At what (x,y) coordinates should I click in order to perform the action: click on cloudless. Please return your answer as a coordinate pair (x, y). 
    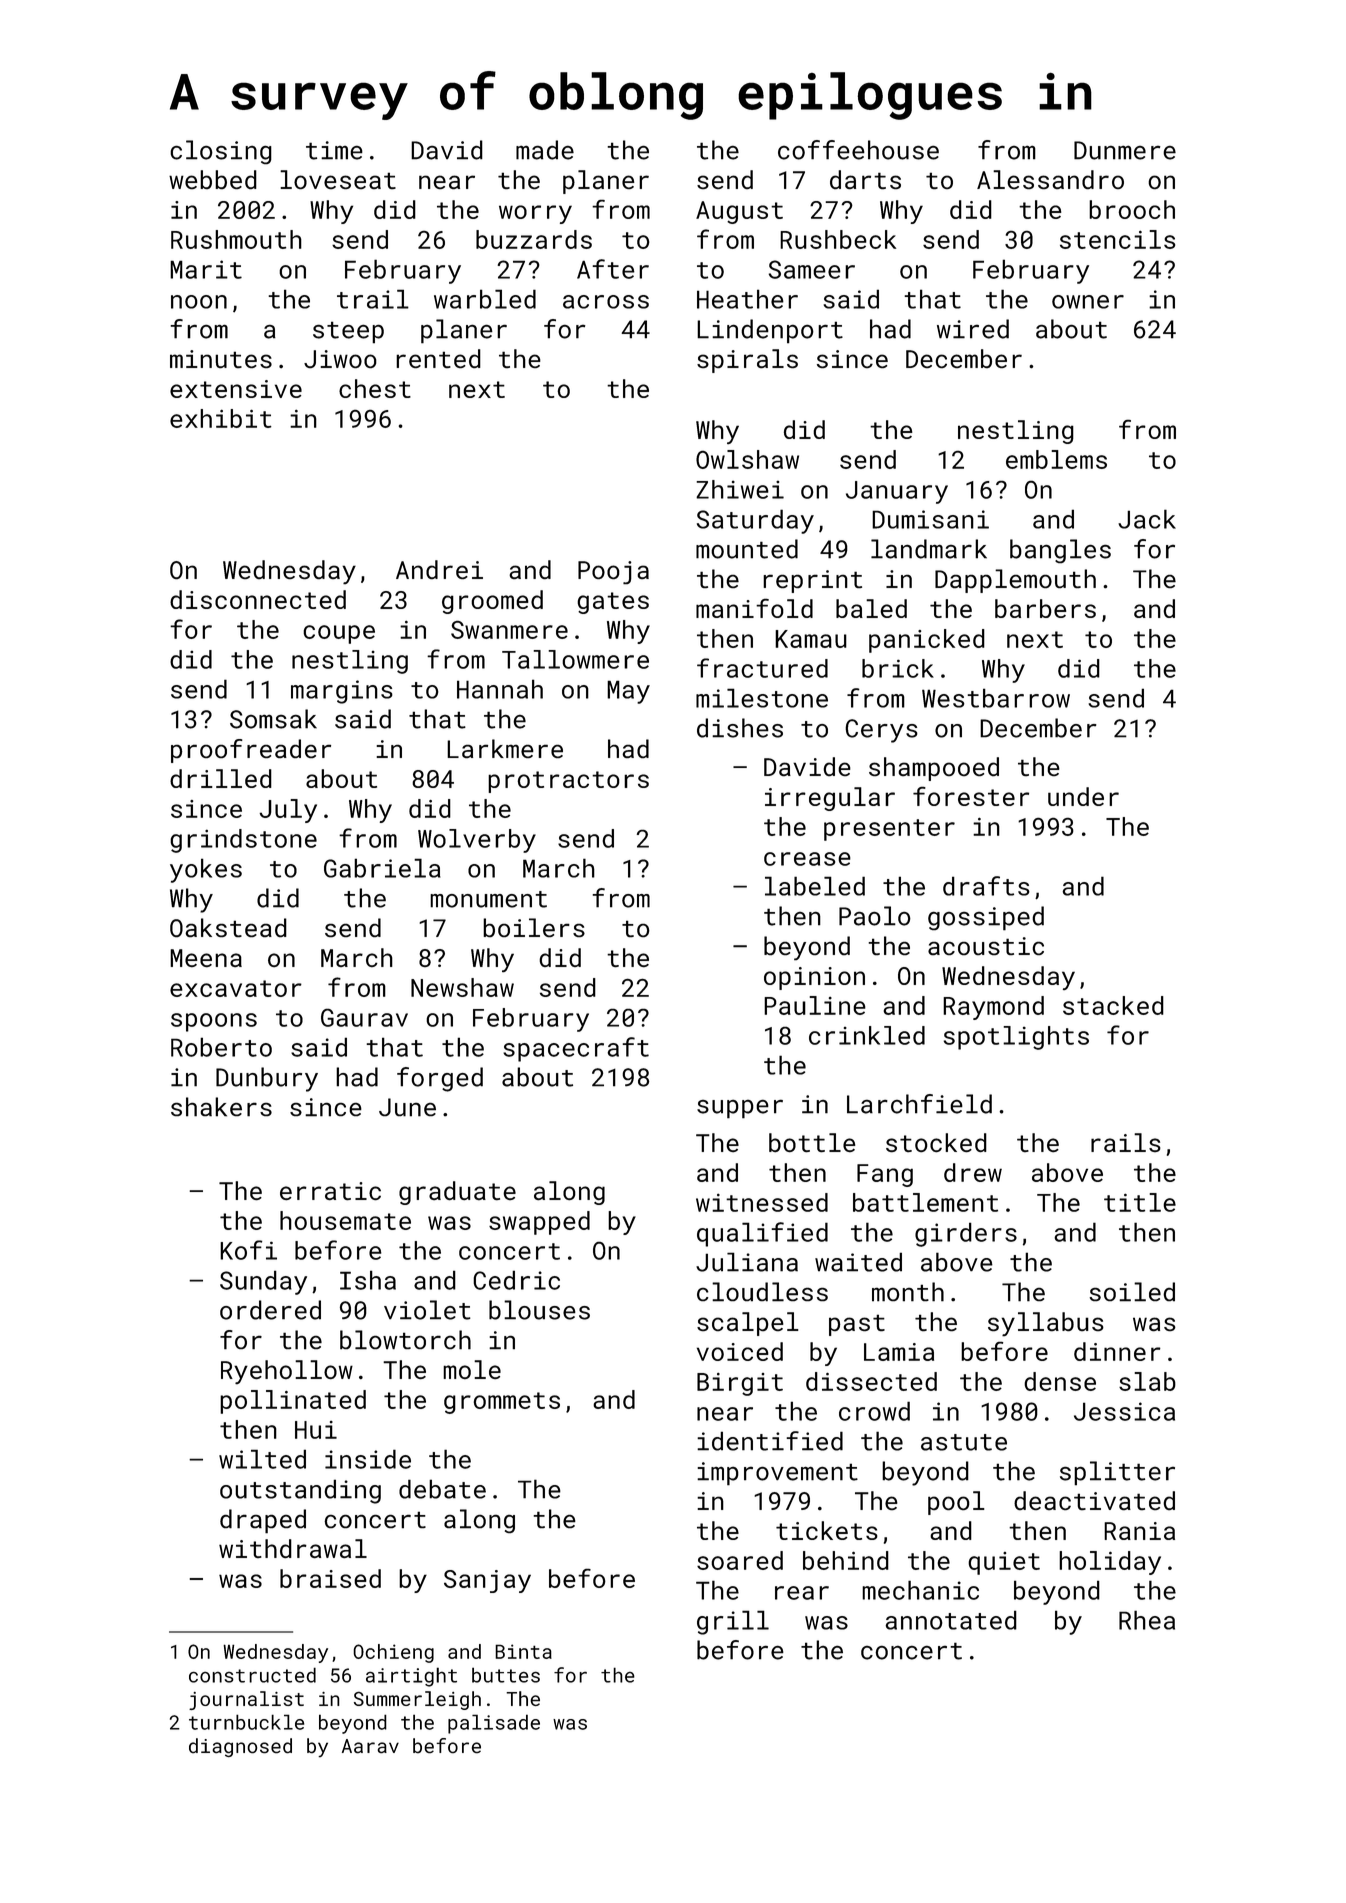
    Looking at the image, I should click on (762, 1292).
